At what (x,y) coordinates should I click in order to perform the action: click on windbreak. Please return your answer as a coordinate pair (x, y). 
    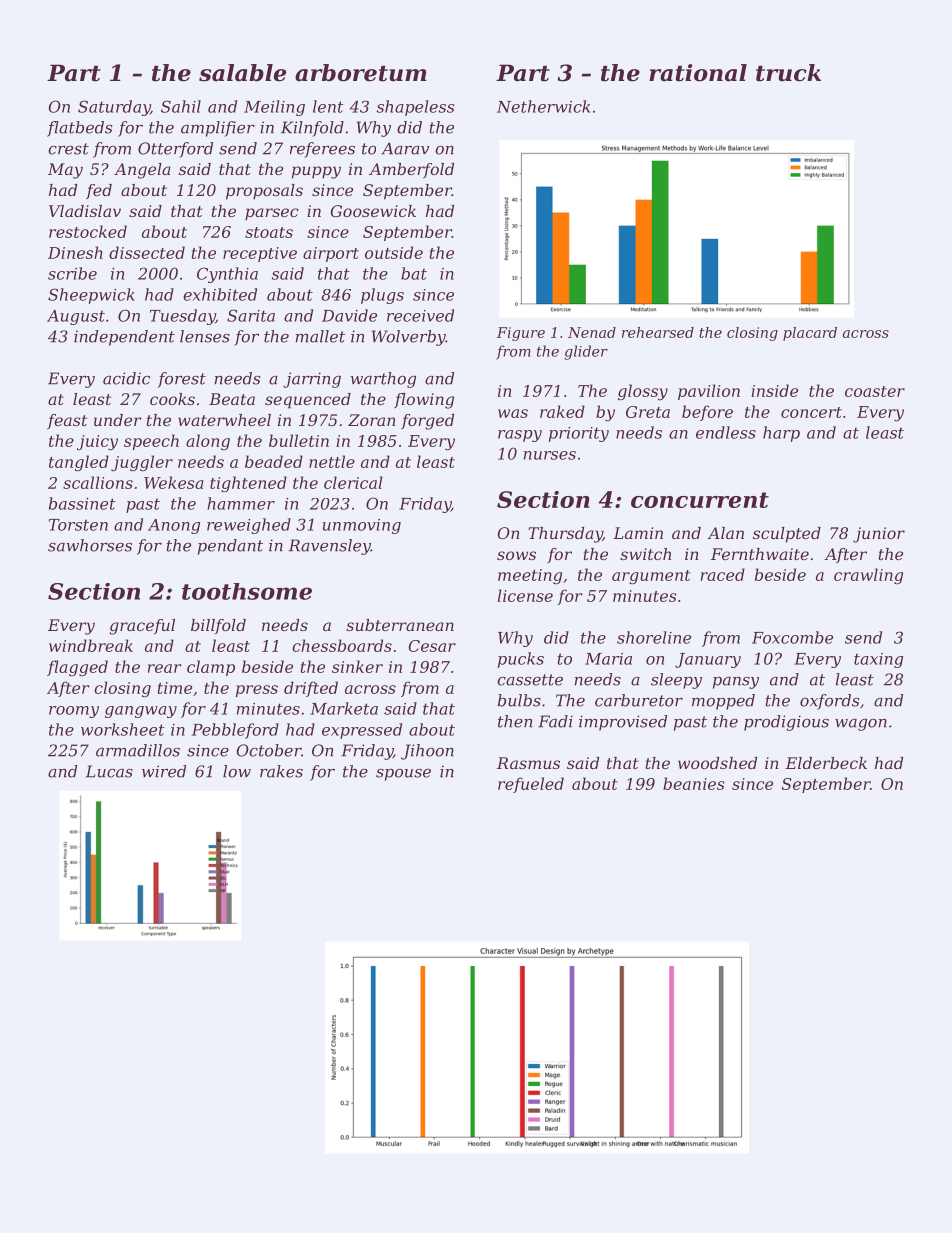
    Looking at the image, I should click on (91, 645).
